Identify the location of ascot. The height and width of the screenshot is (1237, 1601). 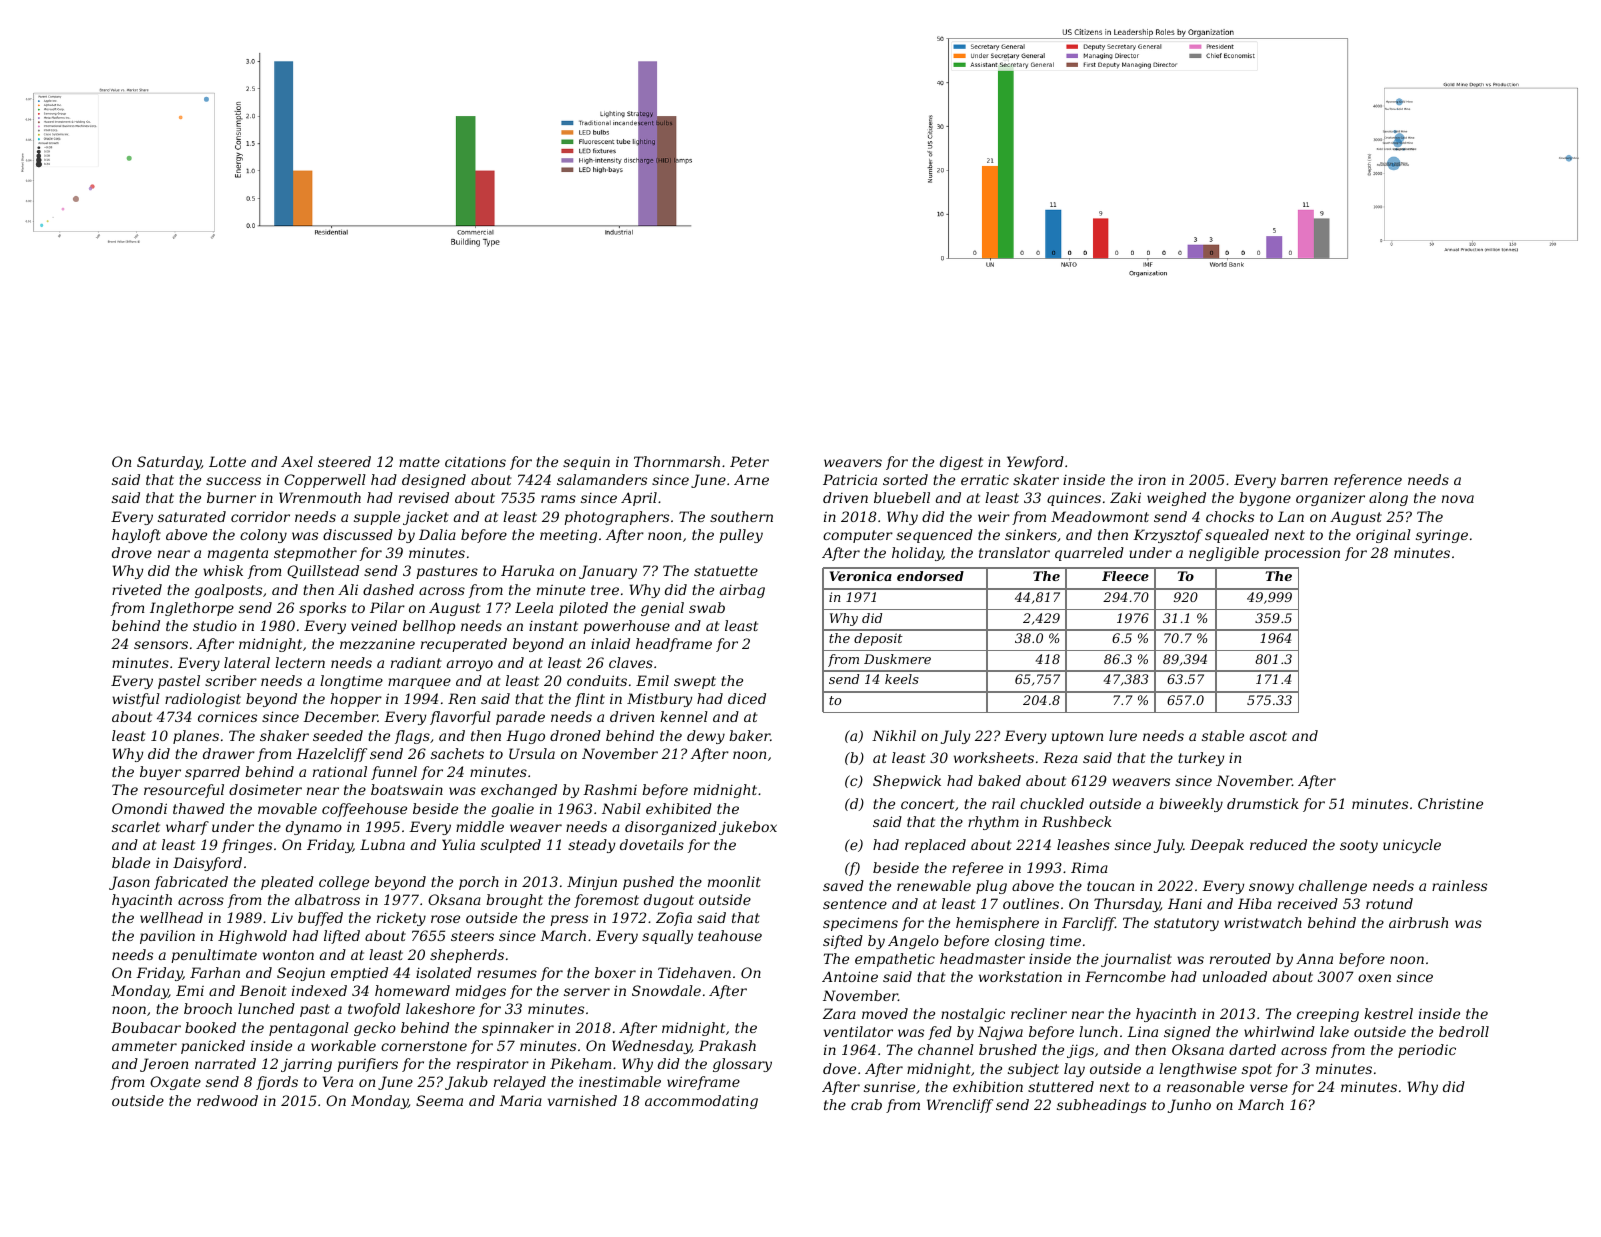
(1268, 736).
